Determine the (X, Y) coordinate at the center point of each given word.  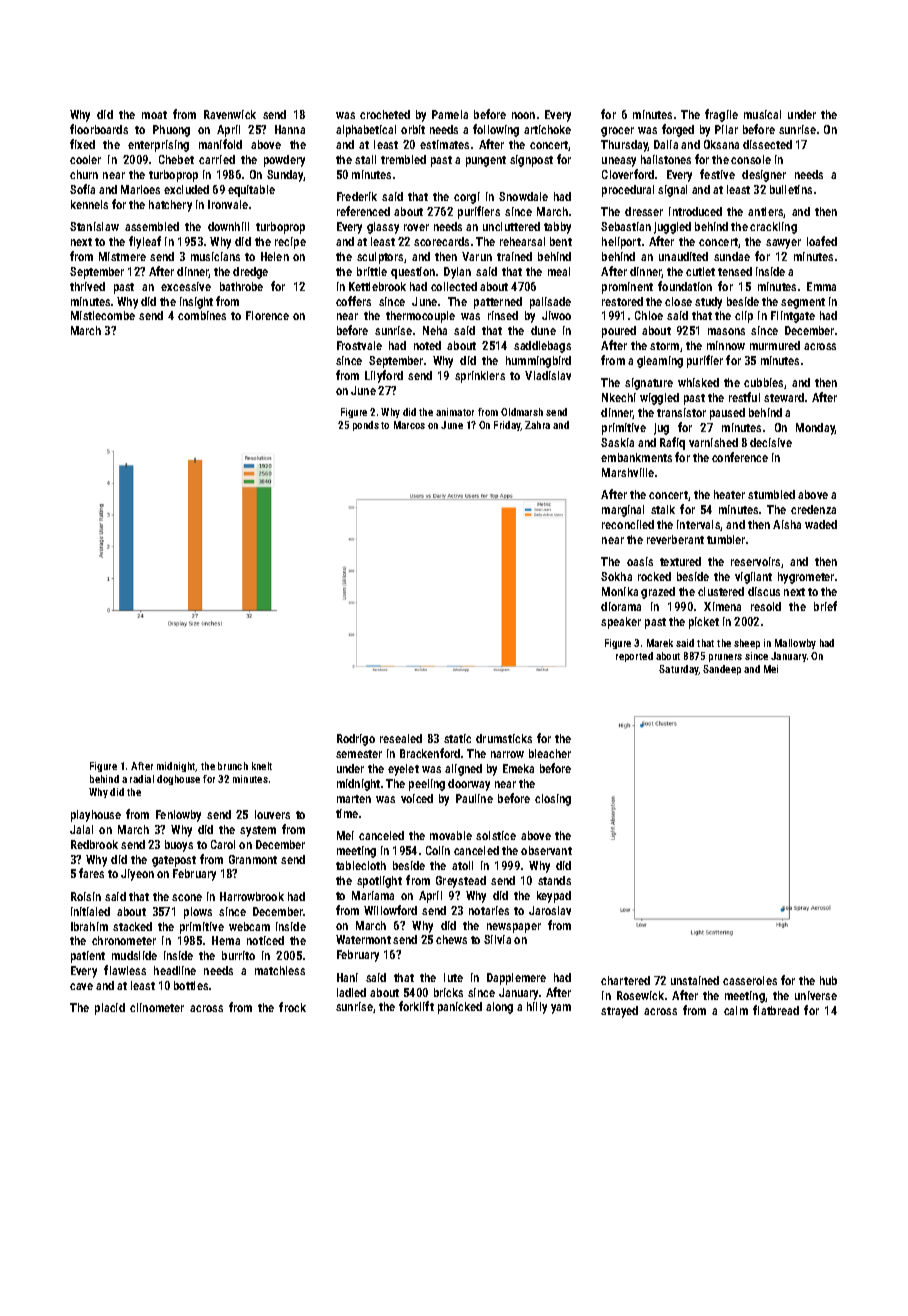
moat (154, 115)
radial (142, 779)
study (708, 303)
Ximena (722, 606)
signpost (531, 161)
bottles (191, 985)
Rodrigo (356, 740)
